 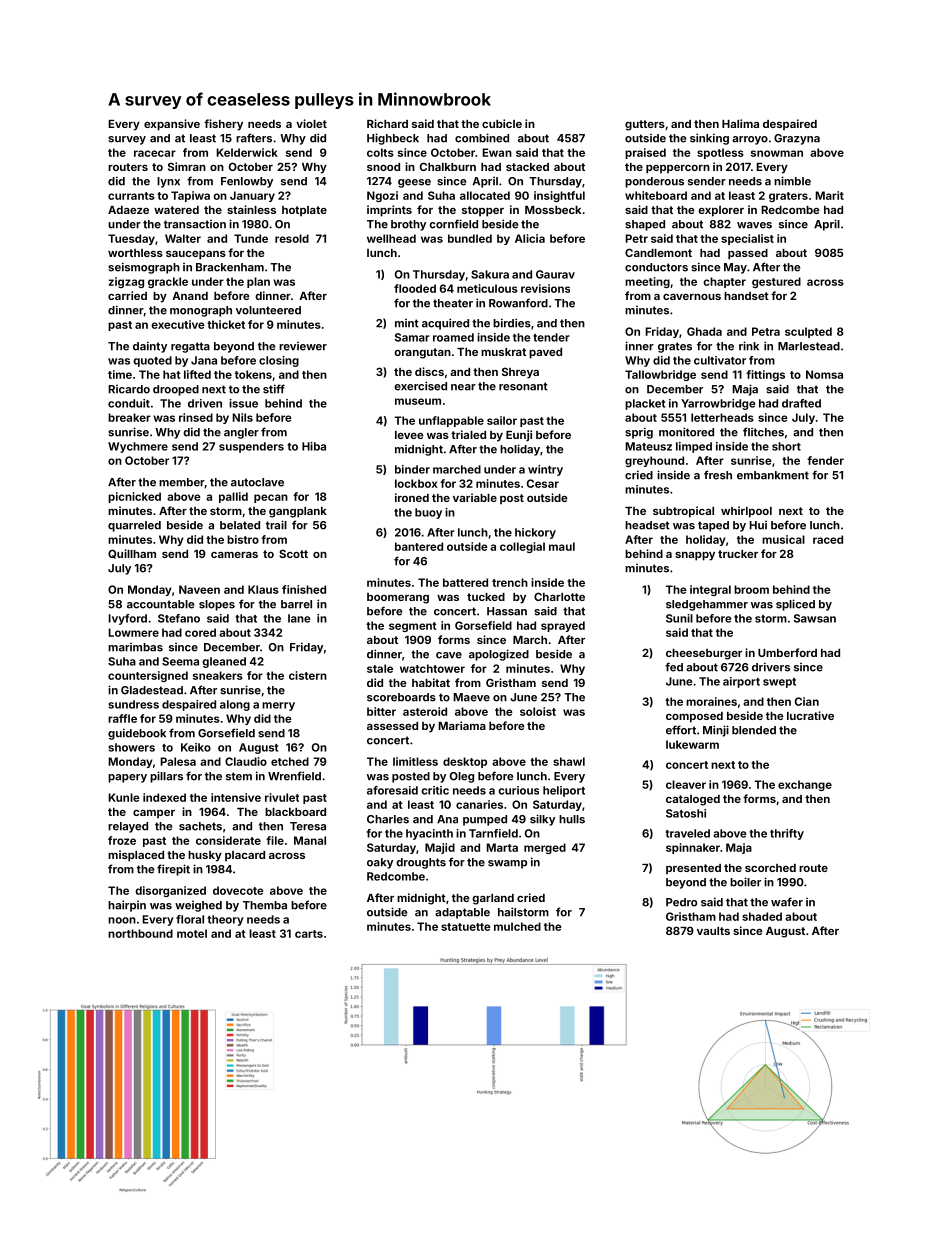 What do you see at coordinates (299, 618) in the page?
I see `lane` at bounding box center [299, 618].
